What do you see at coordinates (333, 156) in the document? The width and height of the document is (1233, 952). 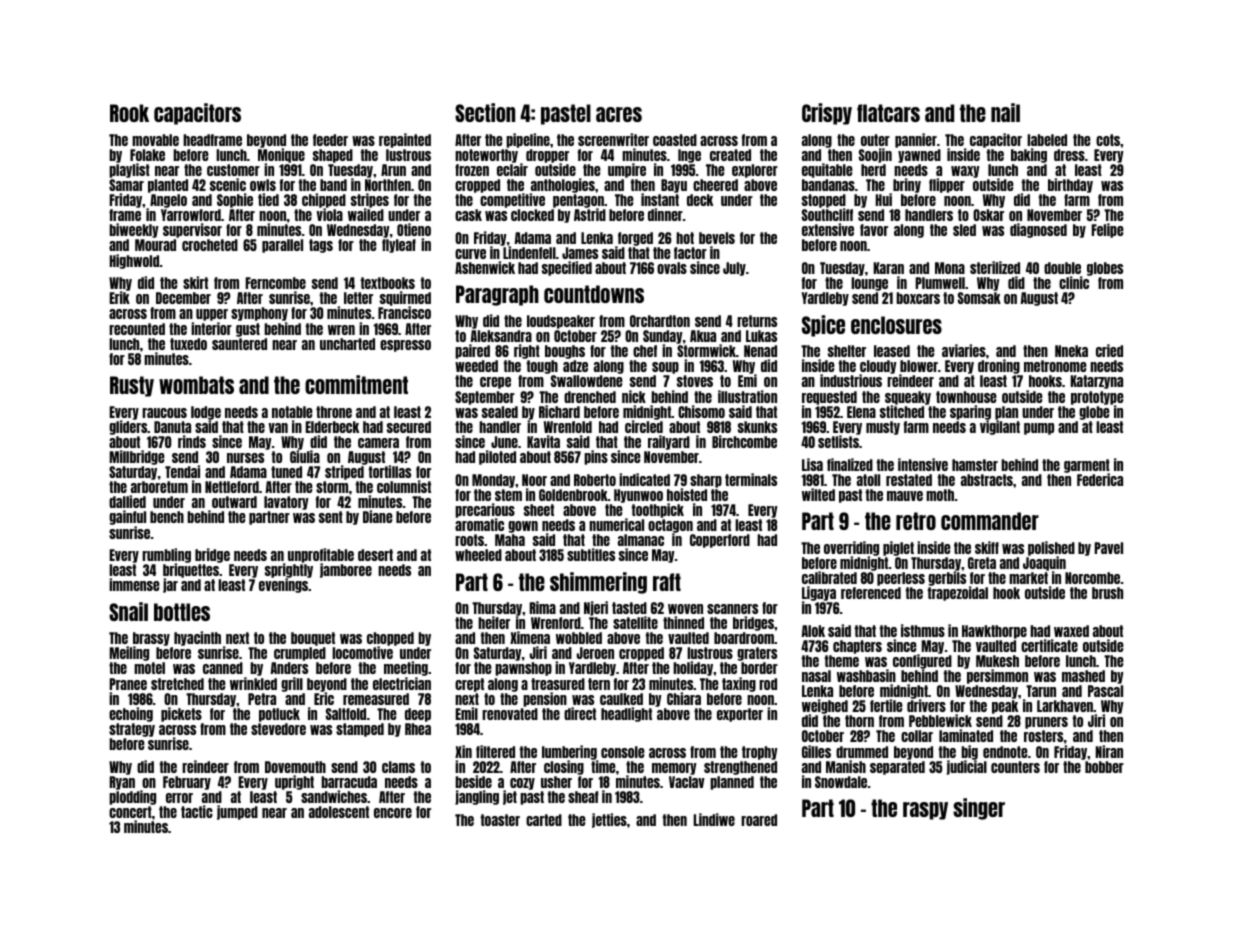 I see `shaped` at bounding box center [333, 156].
